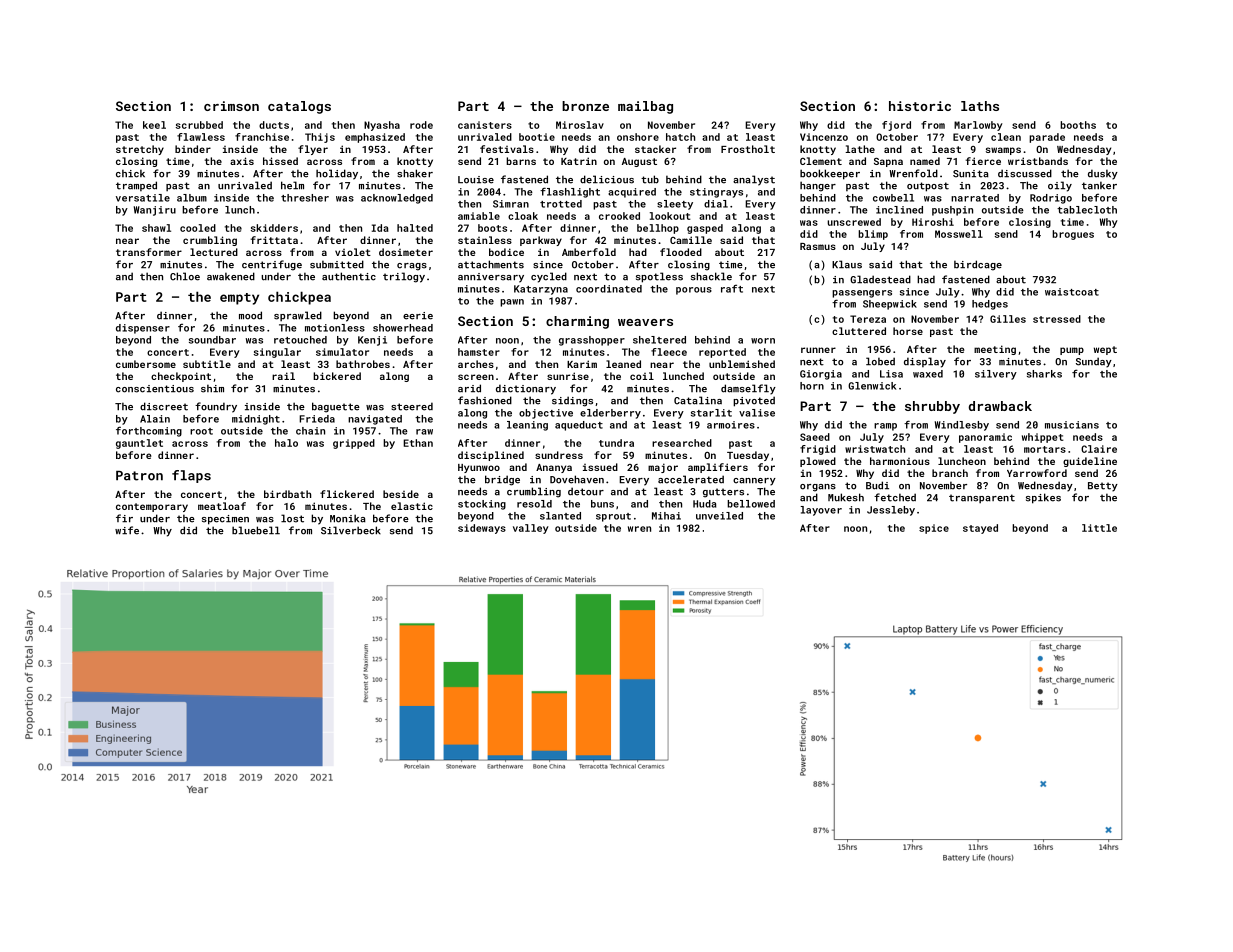 The width and height of the page is (1233, 952). I want to click on mailbag, so click(645, 107).
